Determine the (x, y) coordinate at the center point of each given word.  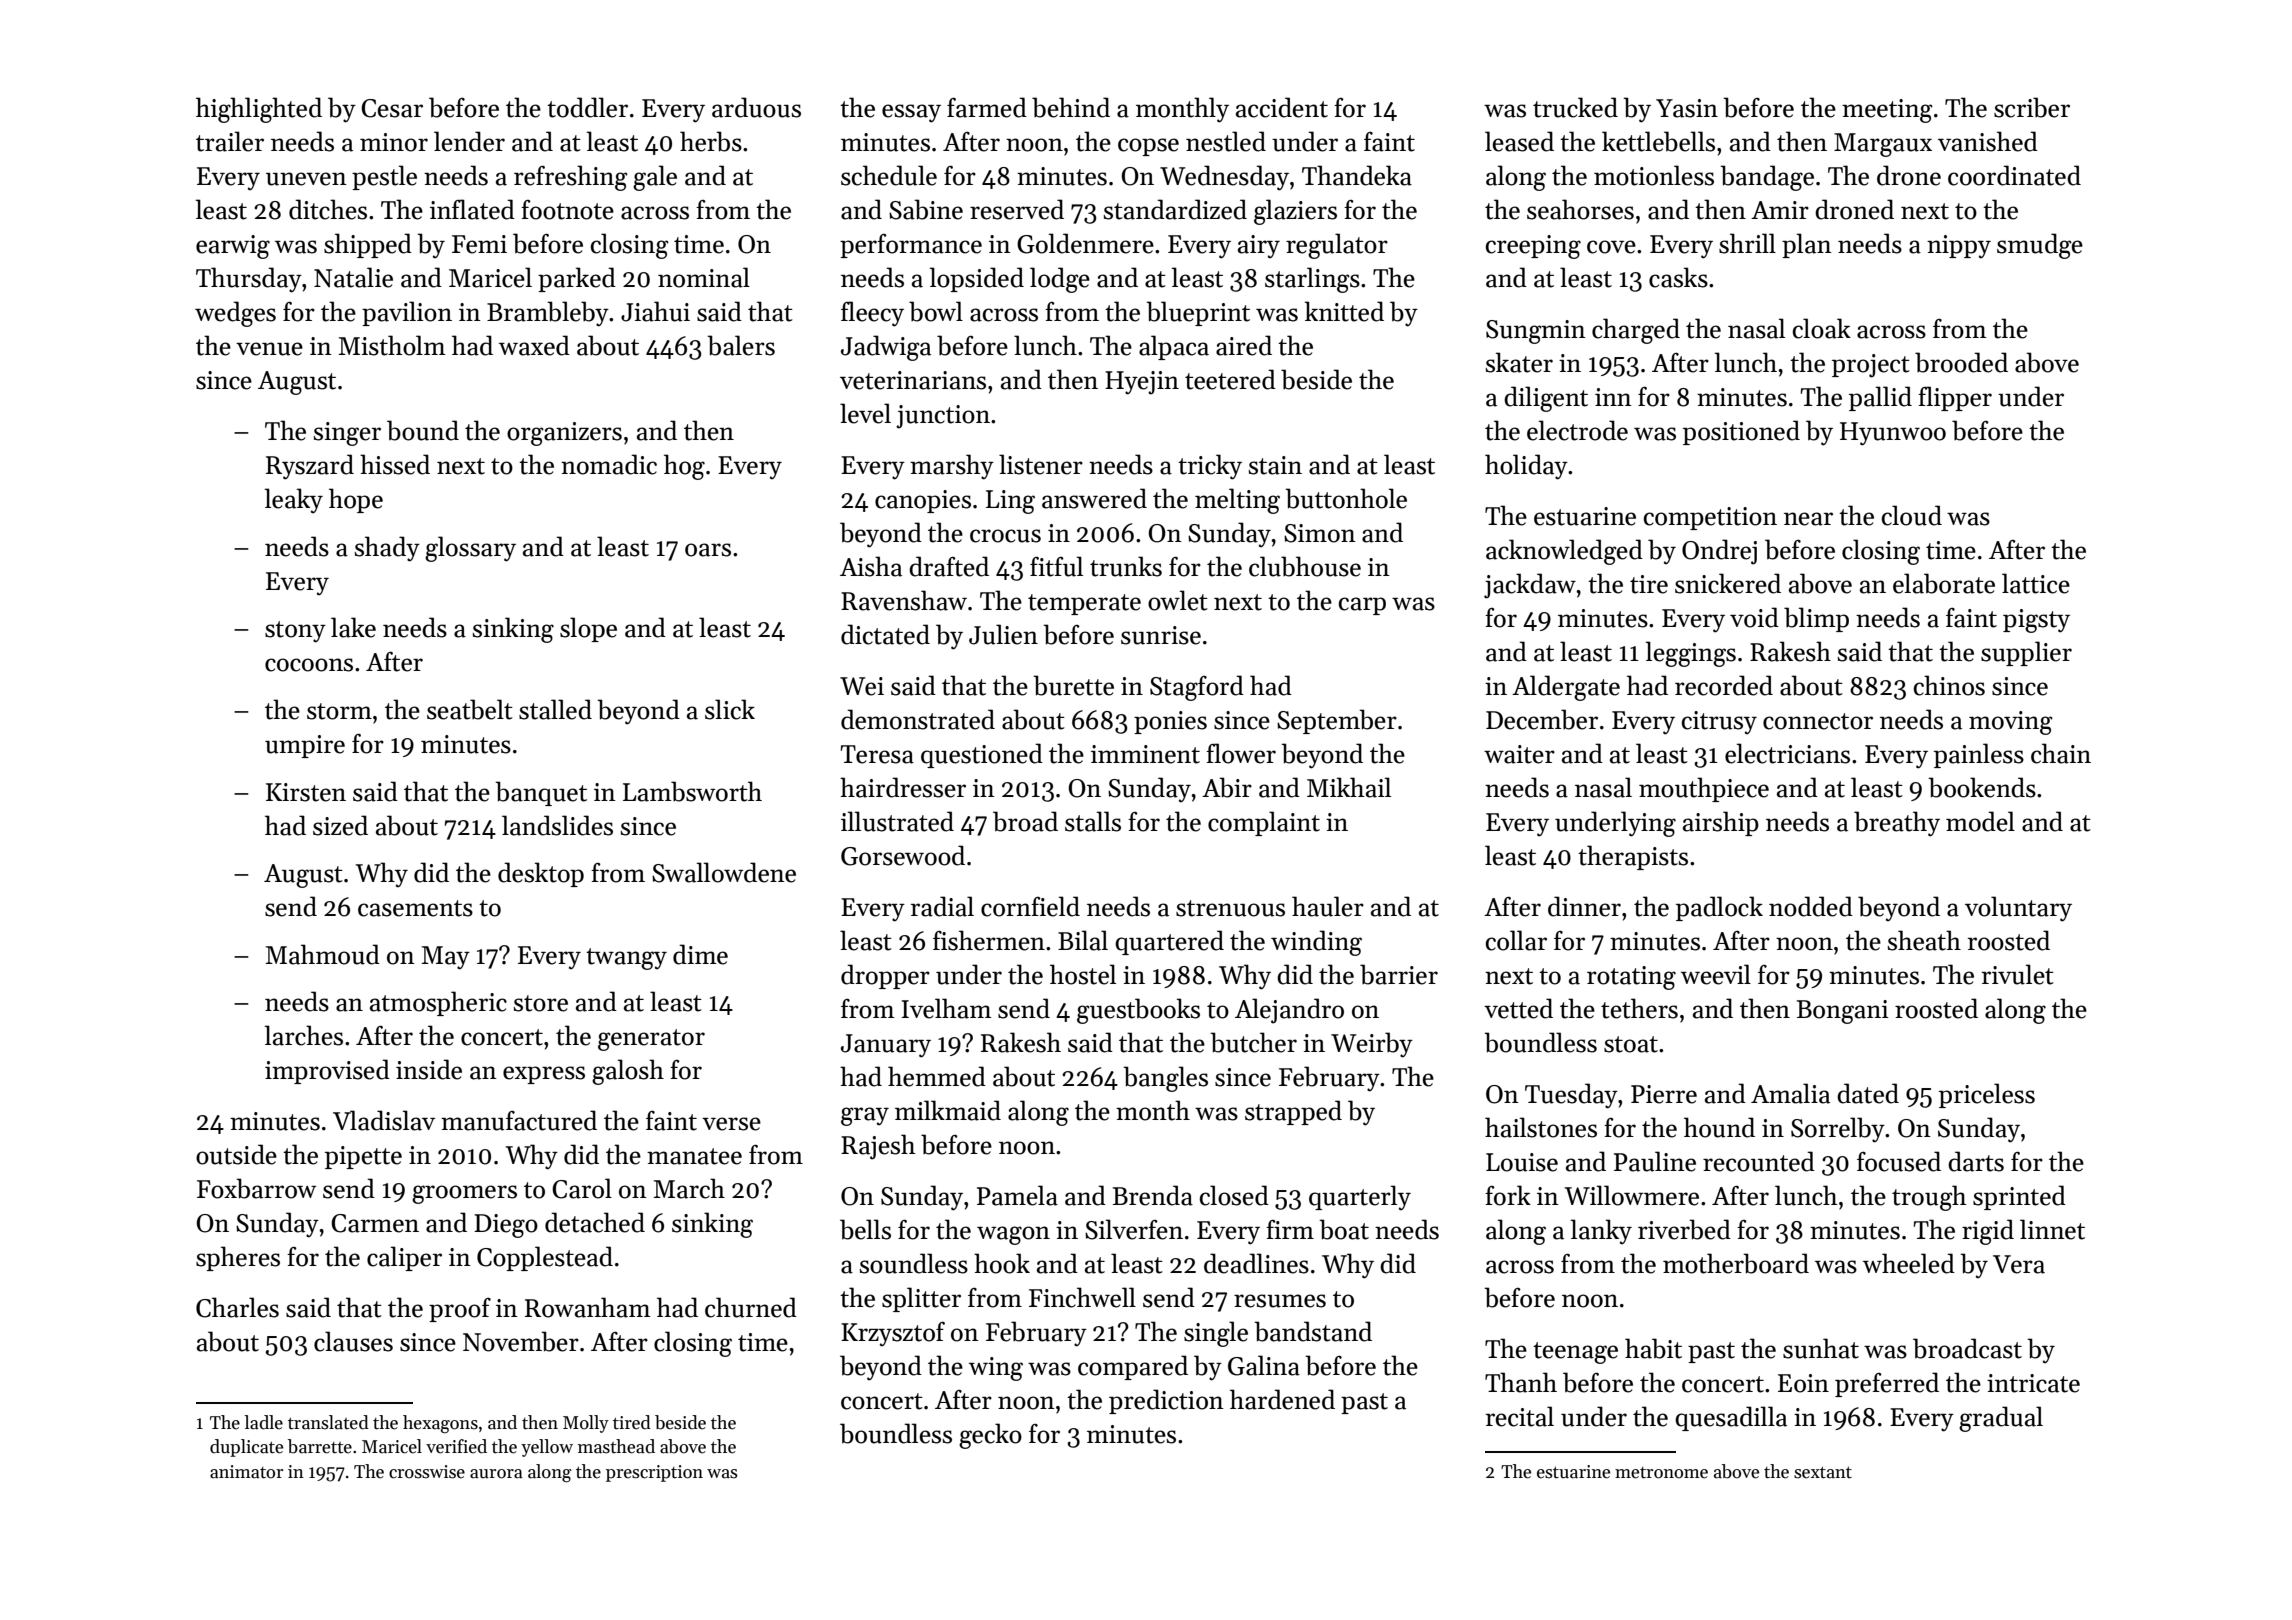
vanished (1988, 141)
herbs (711, 141)
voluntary (2018, 909)
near (1808, 519)
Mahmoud (323, 954)
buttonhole (1346, 498)
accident (1282, 107)
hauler (1328, 906)
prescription (654, 1473)
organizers (564, 434)
